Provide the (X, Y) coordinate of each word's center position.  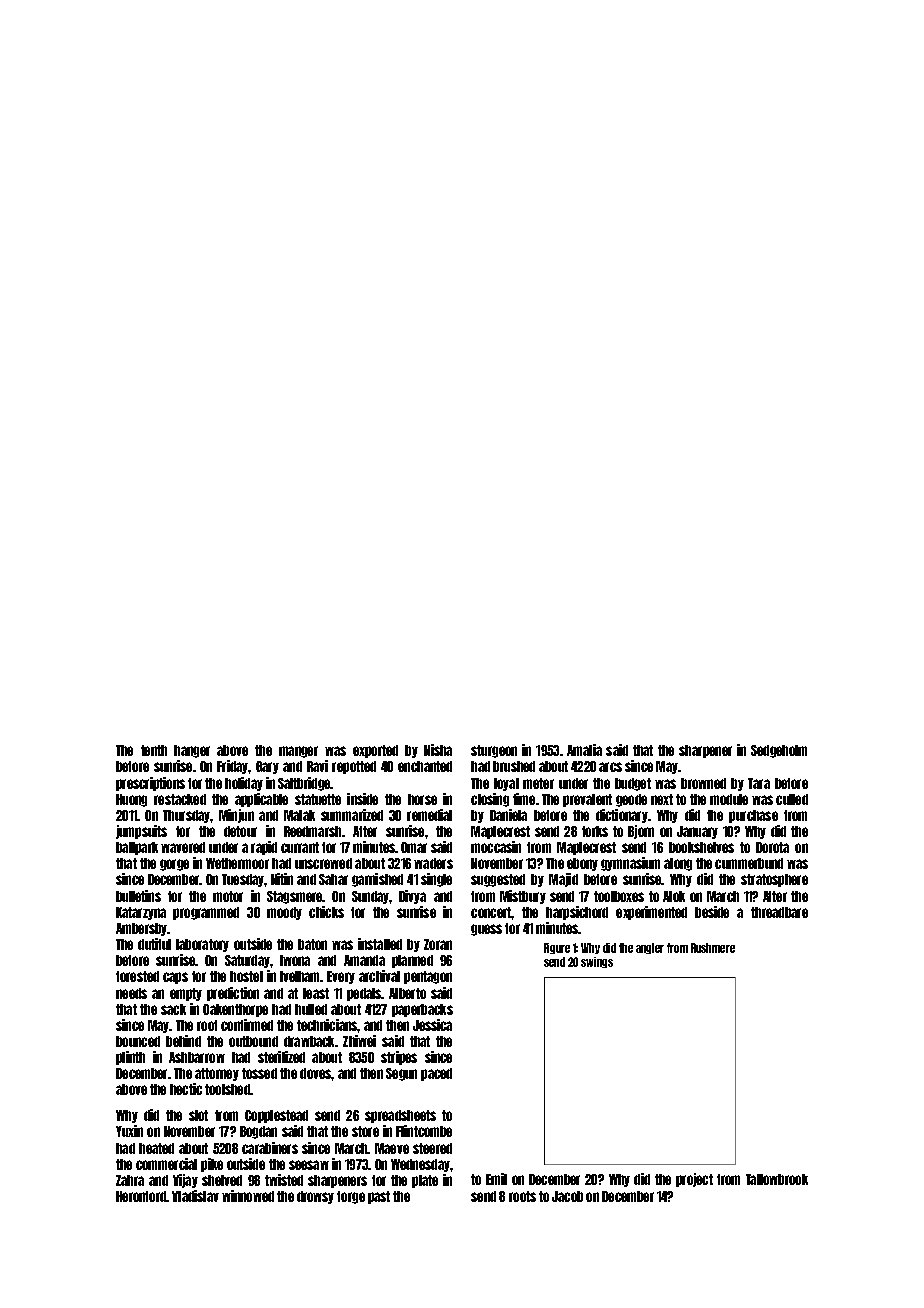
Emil (496, 1179)
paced (436, 1074)
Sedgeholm (779, 751)
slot (198, 1115)
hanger (192, 751)
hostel (246, 976)
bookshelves (701, 847)
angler (650, 948)
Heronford (141, 1196)
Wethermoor (237, 863)
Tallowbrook (777, 1179)
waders (433, 863)
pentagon (428, 977)
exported (375, 751)
